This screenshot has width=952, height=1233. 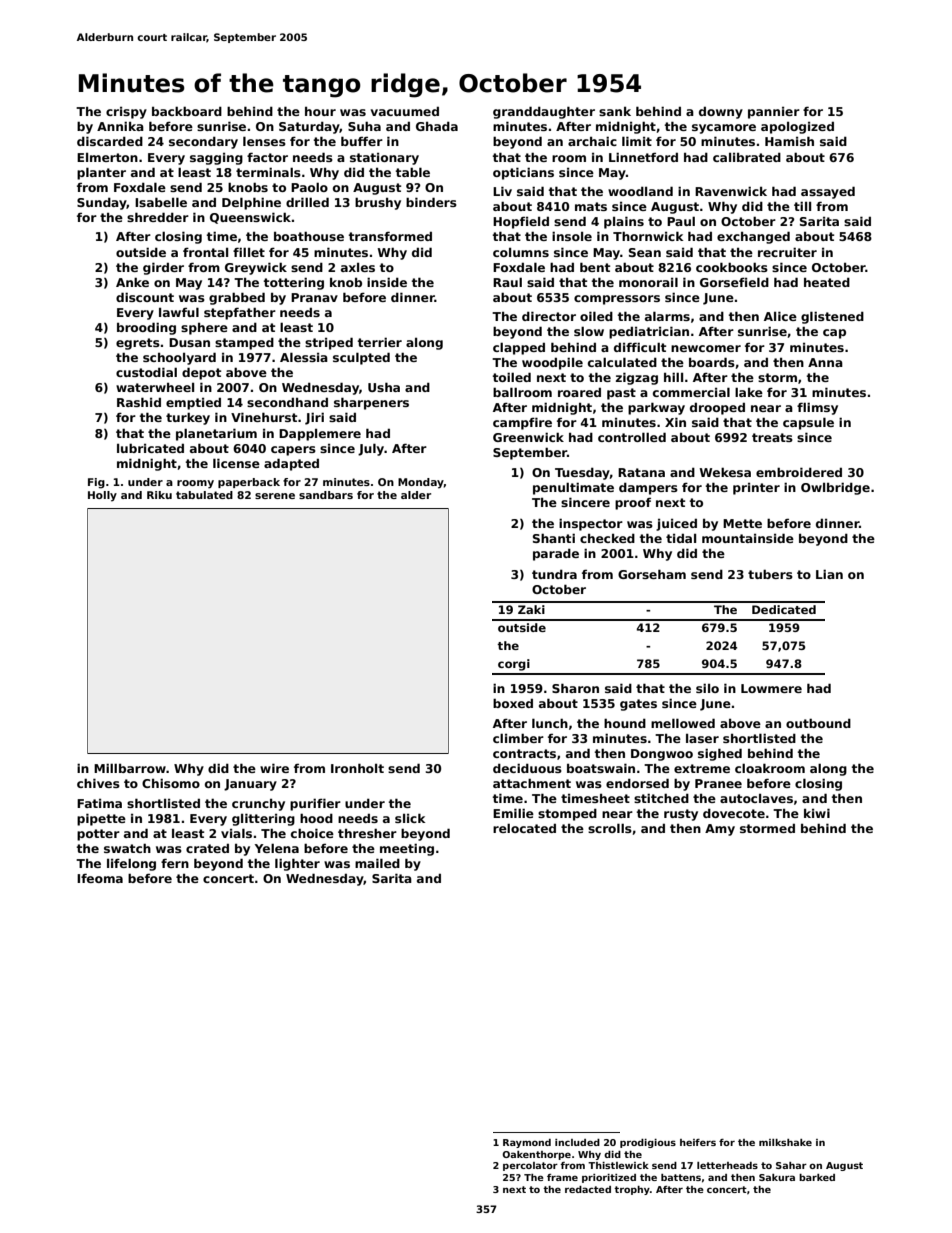 What do you see at coordinates (577, 1142) in the screenshot?
I see `included` at bounding box center [577, 1142].
